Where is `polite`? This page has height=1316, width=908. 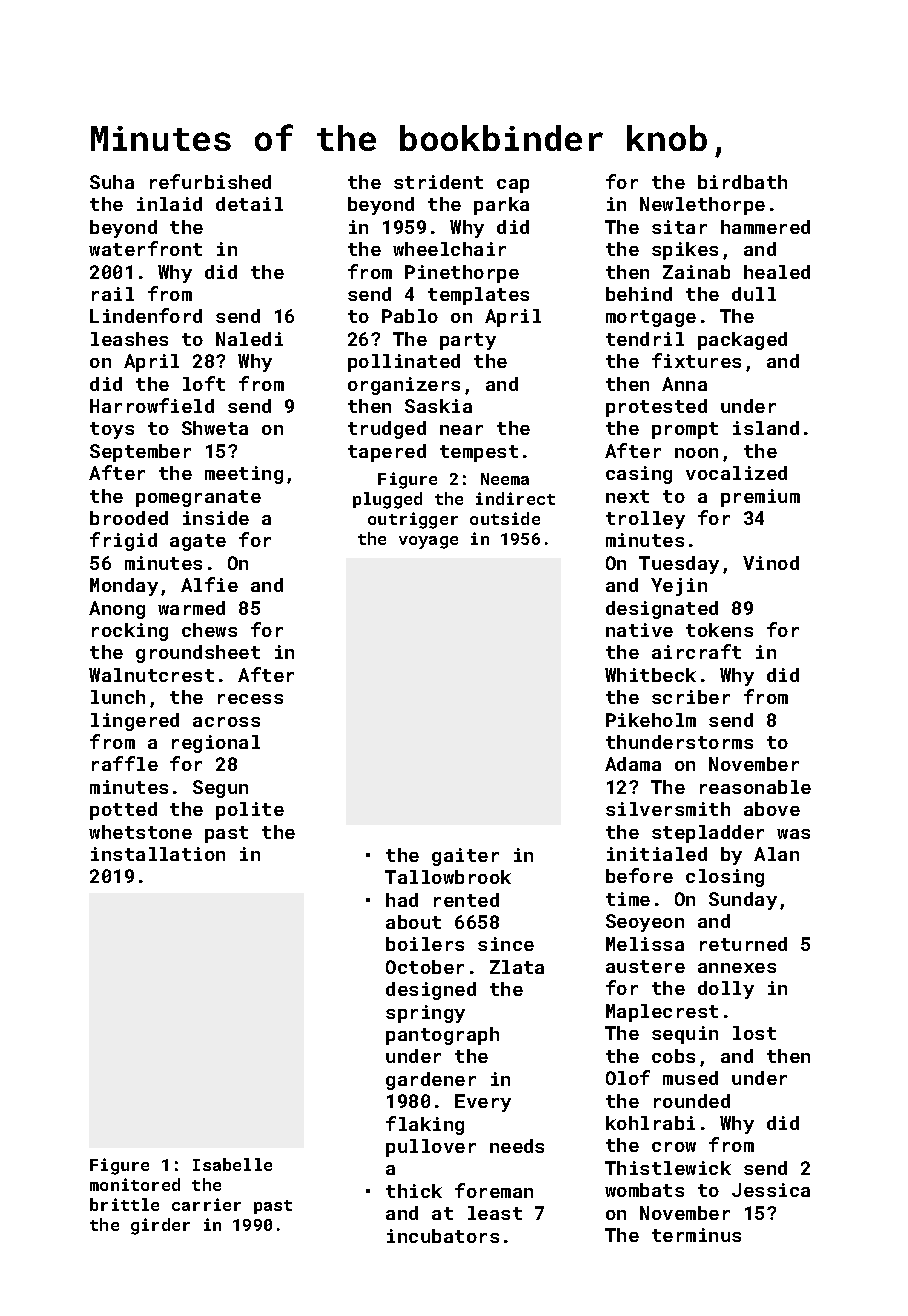 polite is located at coordinates (250, 811).
